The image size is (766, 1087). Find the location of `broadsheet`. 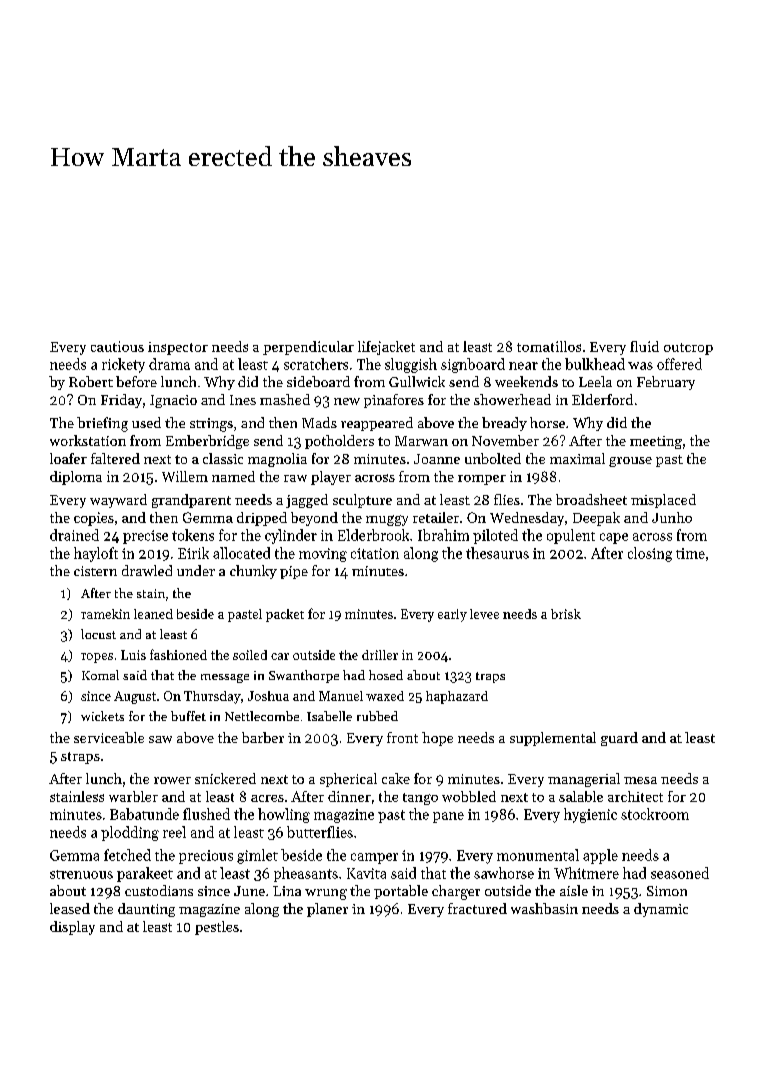

broadsheet is located at coordinates (591, 499).
